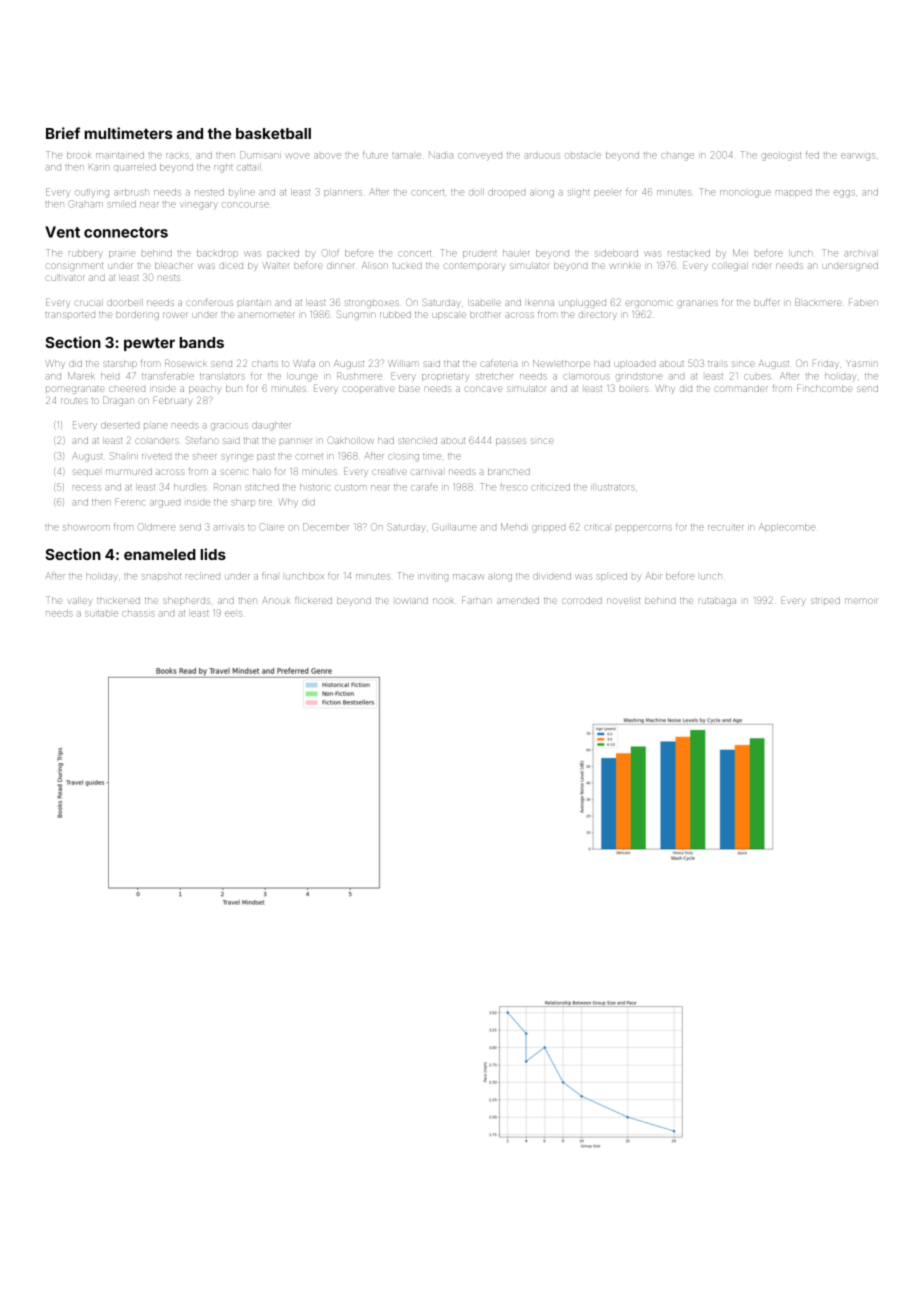 The image size is (924, 1308). What do you see at coordinates (330, 253) in the image?
I see `Olof` at bounding box center [330, 253].
